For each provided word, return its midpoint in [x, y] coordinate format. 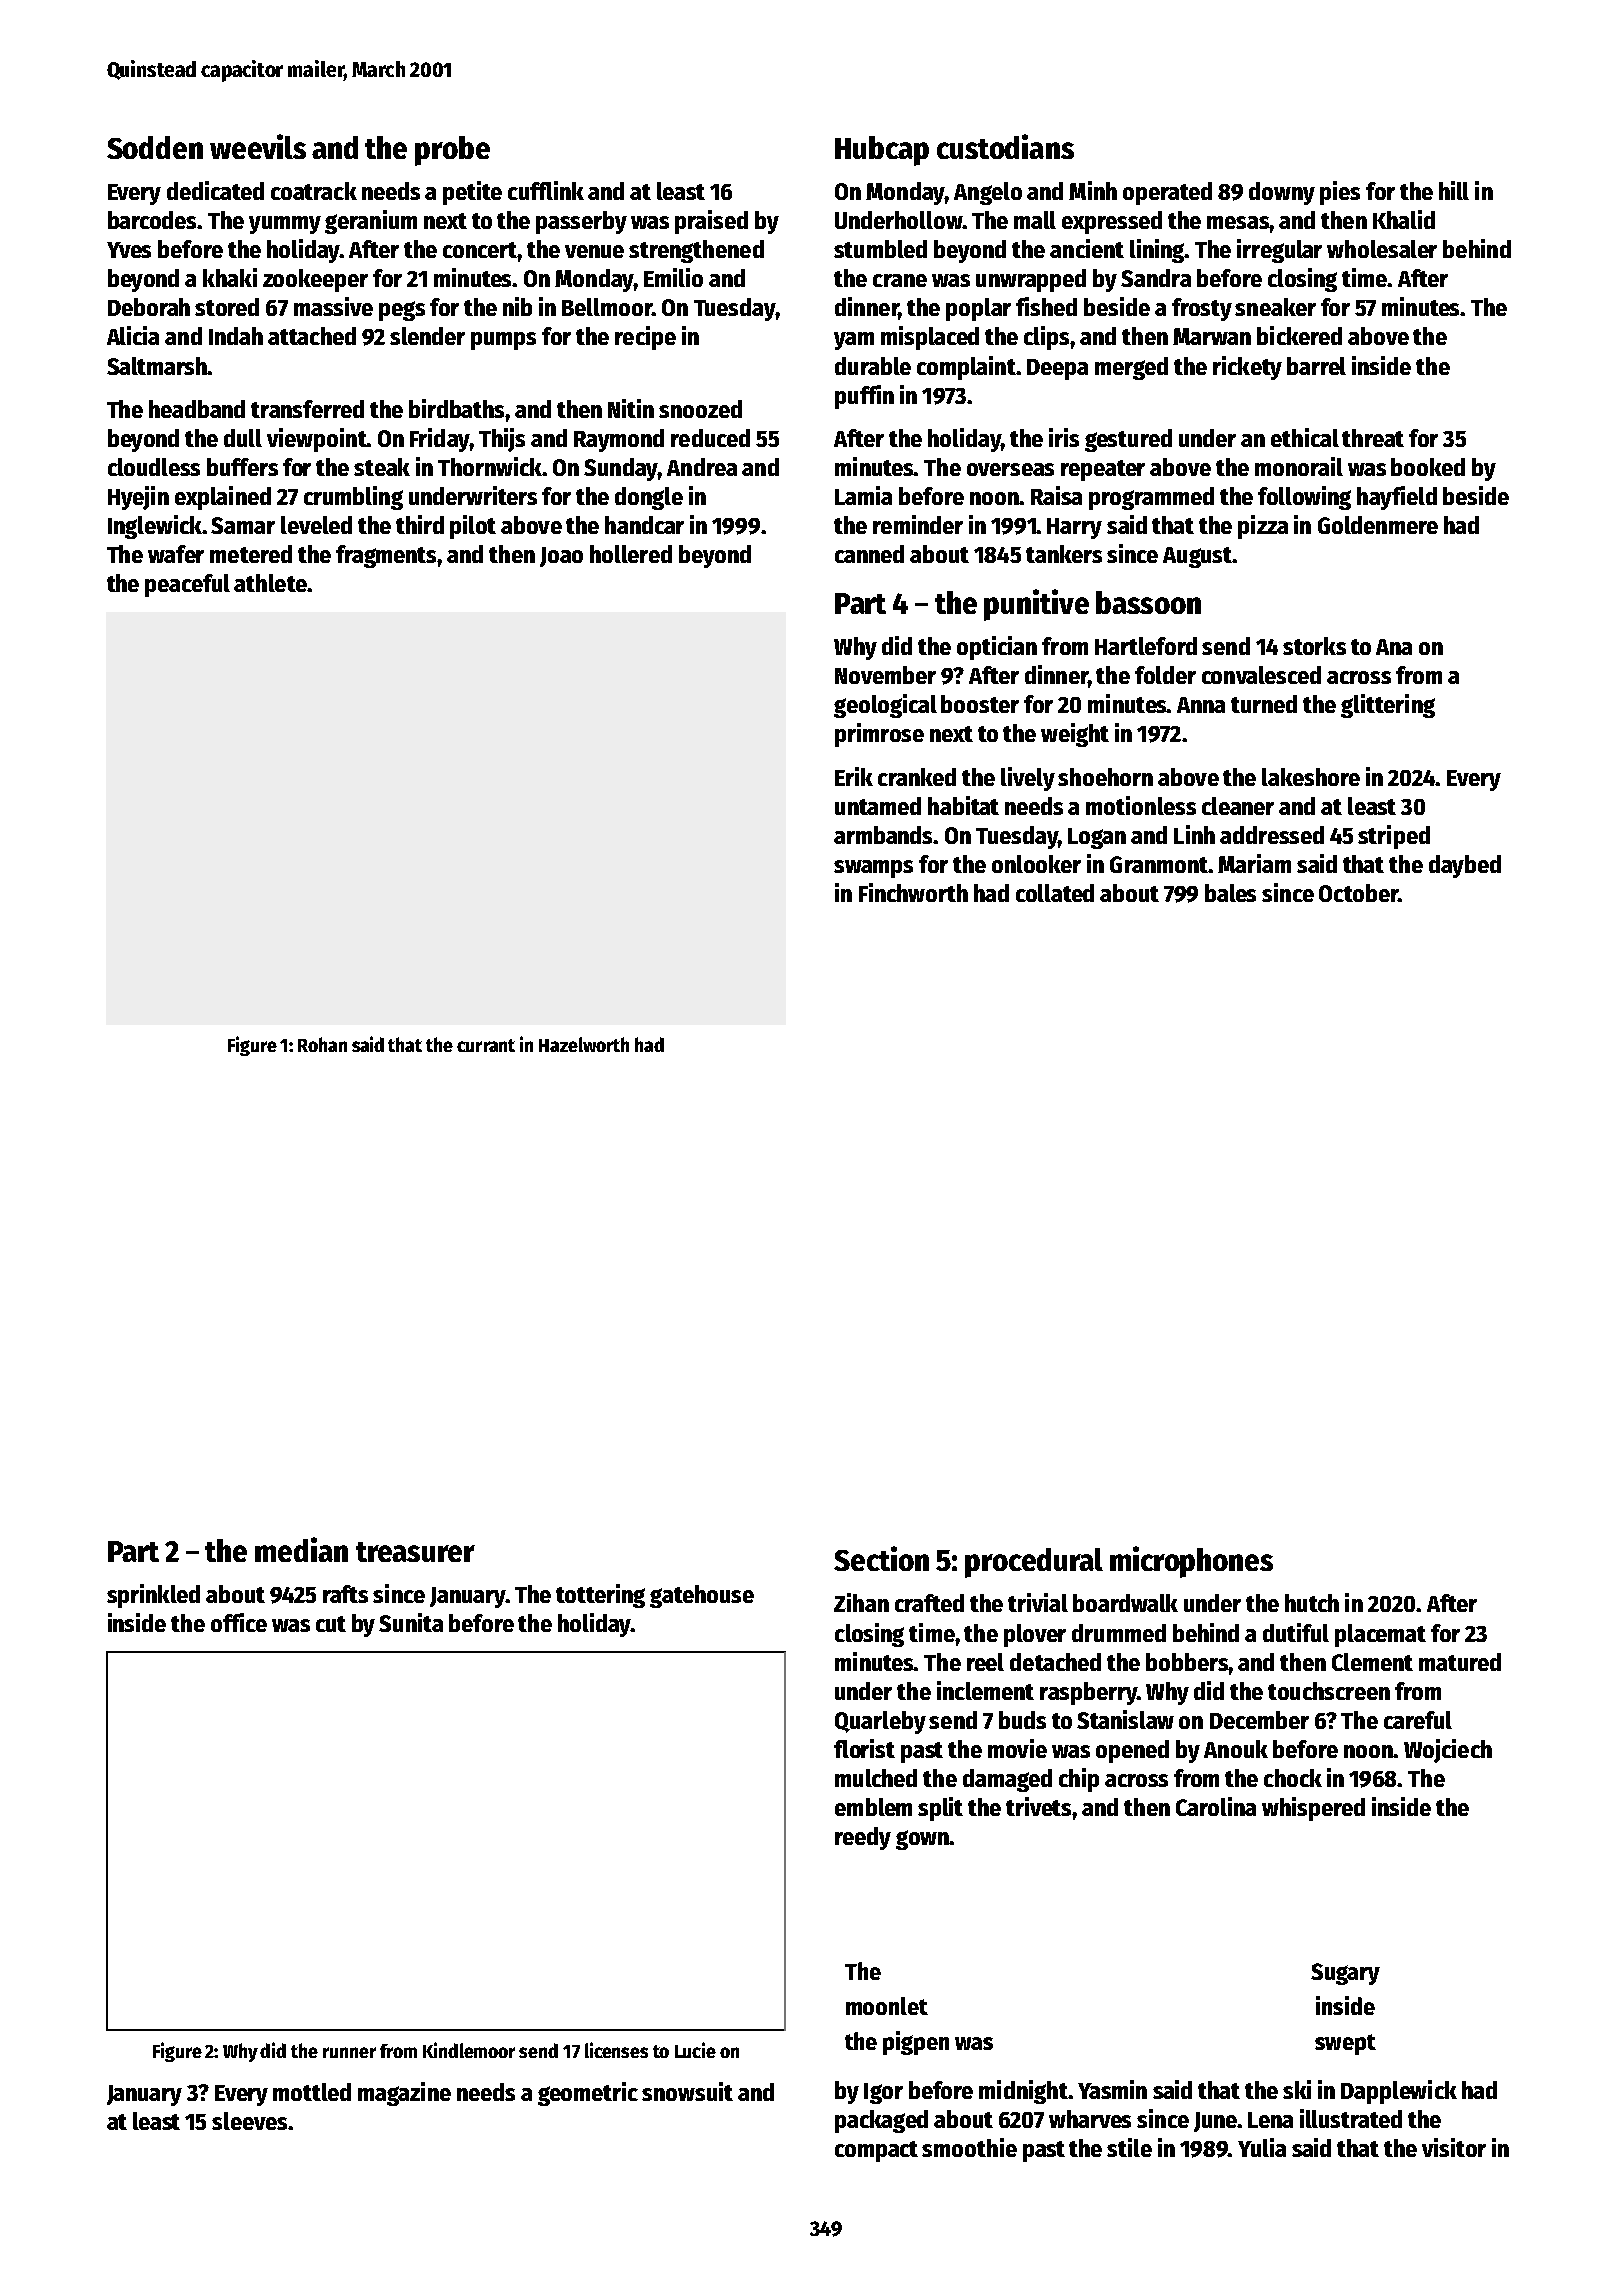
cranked [917, 777]
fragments [387, 556]
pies [1340, 193]
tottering [600, 1596]
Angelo [988, 193]
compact [876, 2151]
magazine [404, 2094]
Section [881, 1558]
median [301, 1549]
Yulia [1262, 2147]
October [1358, 893]
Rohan [322, 1044]
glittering [1388, 706]
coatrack [314, 191]
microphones [1191, 1562]
